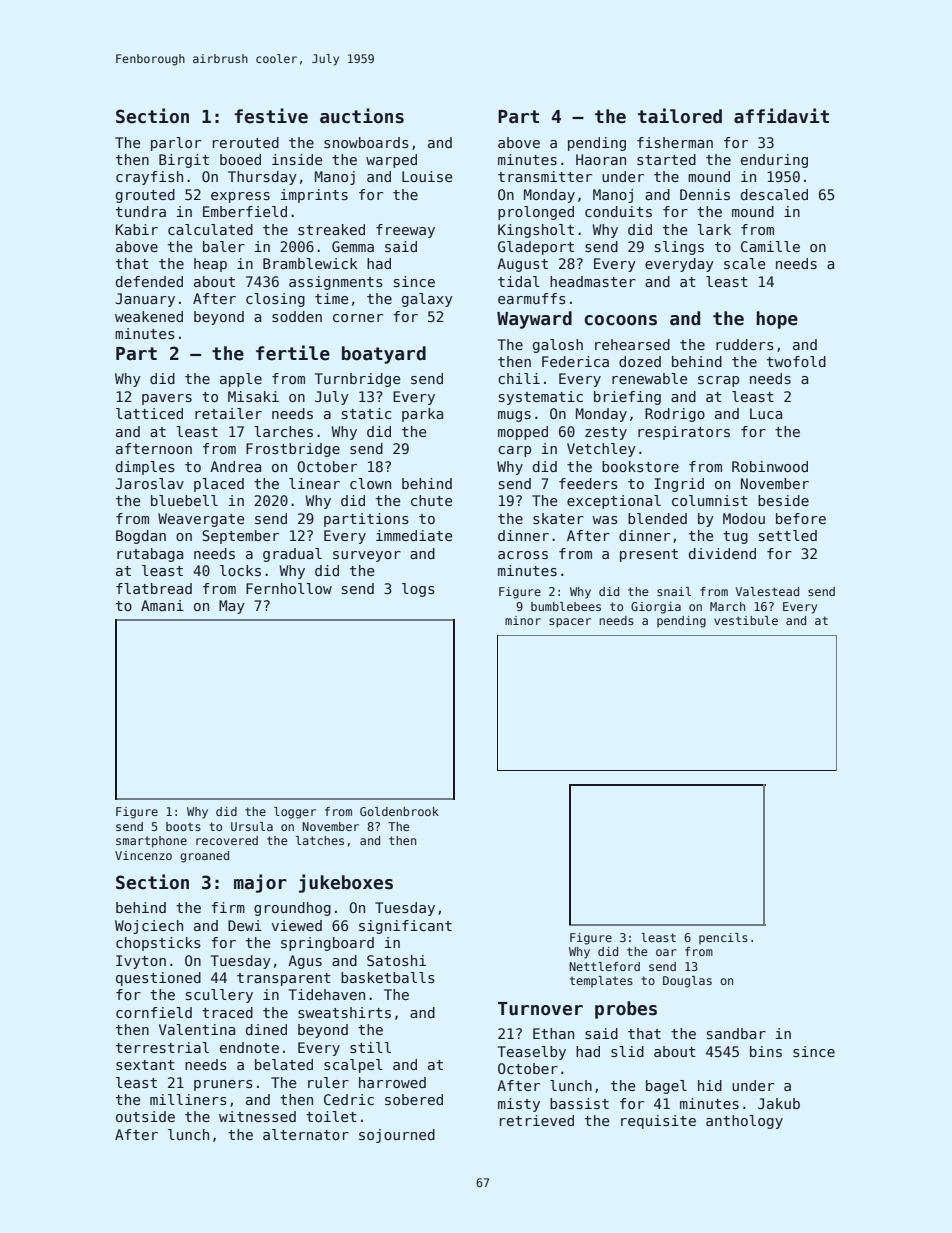 Image resolution: width=952 pixels, height=1233 pixels. Describe the element at coordinates (232, 607) in the page. I see `May` at that location.
